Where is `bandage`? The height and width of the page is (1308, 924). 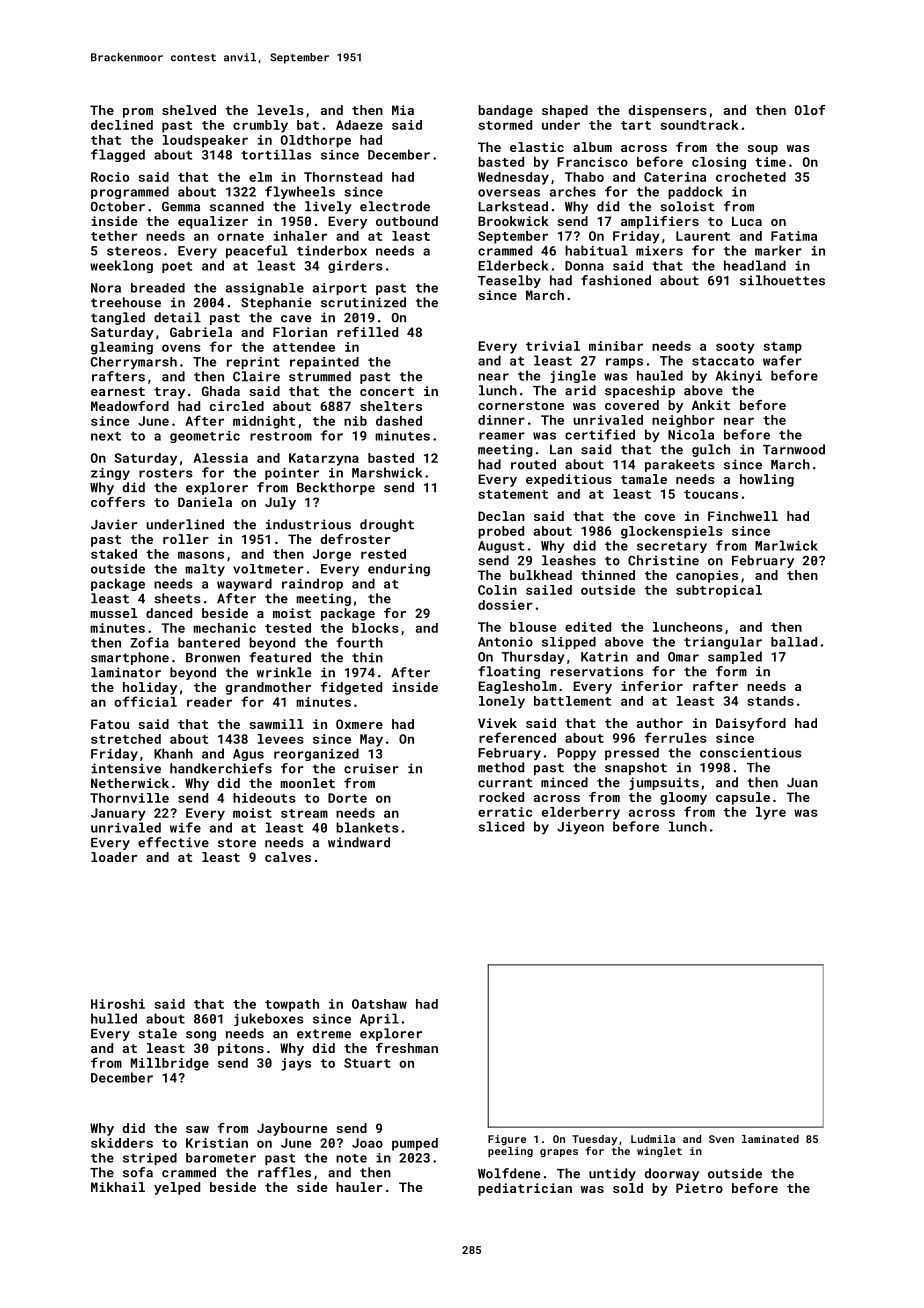
bandage is located at coordinates (505, 111).
